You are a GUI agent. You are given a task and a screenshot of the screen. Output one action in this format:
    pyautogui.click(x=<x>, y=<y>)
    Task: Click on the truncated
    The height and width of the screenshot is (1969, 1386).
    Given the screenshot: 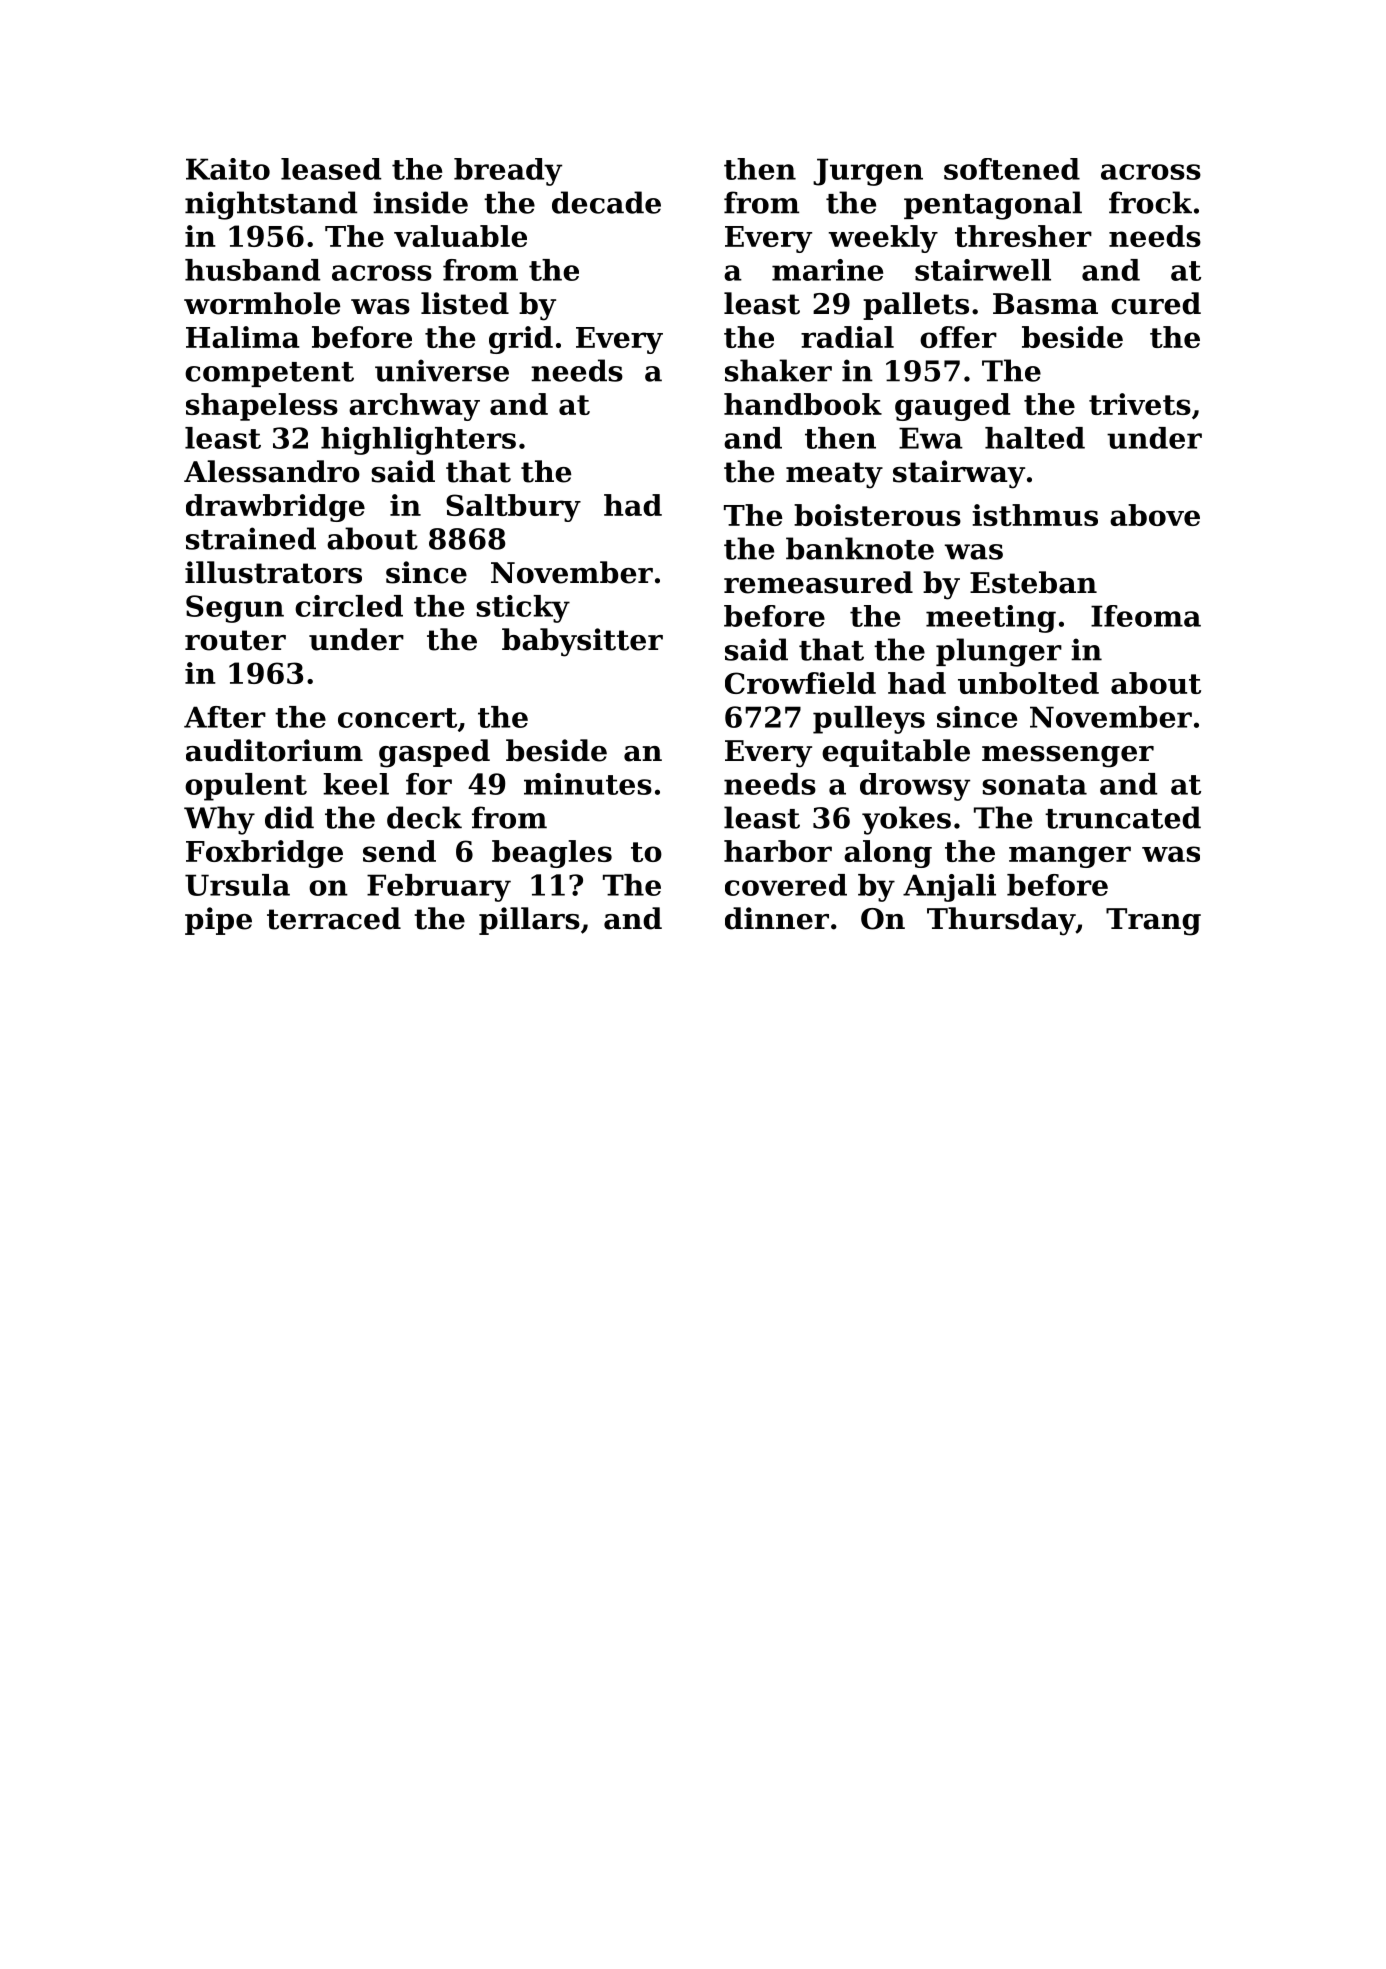 What is the action you would take?
    pyautogui.click(x=1123, y=817)
